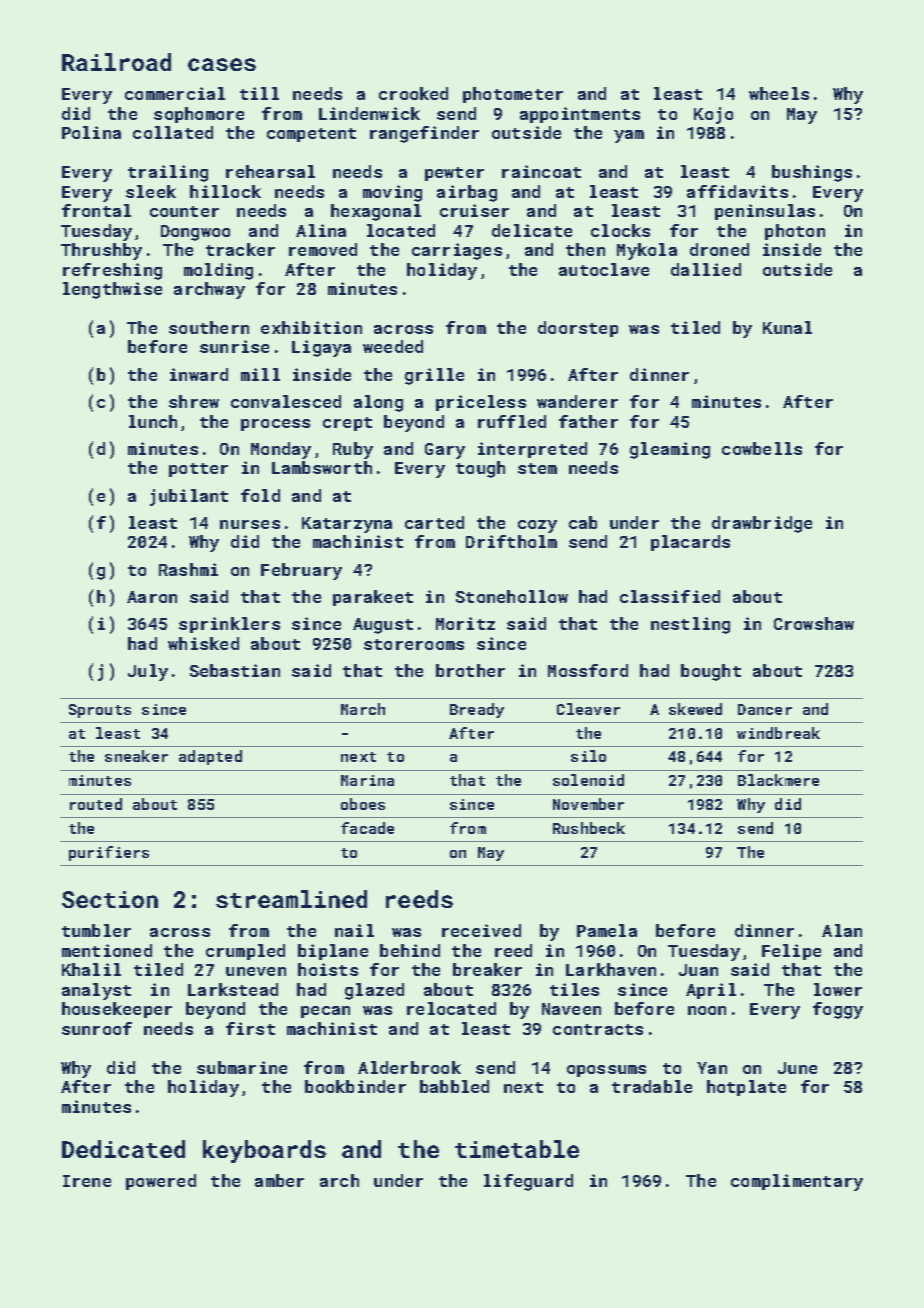 This screenshot has height=1308, width=924. What do you see at coordinates (481, 930) in the screenshot?
I see `received` at bounding box center [481, 930].
